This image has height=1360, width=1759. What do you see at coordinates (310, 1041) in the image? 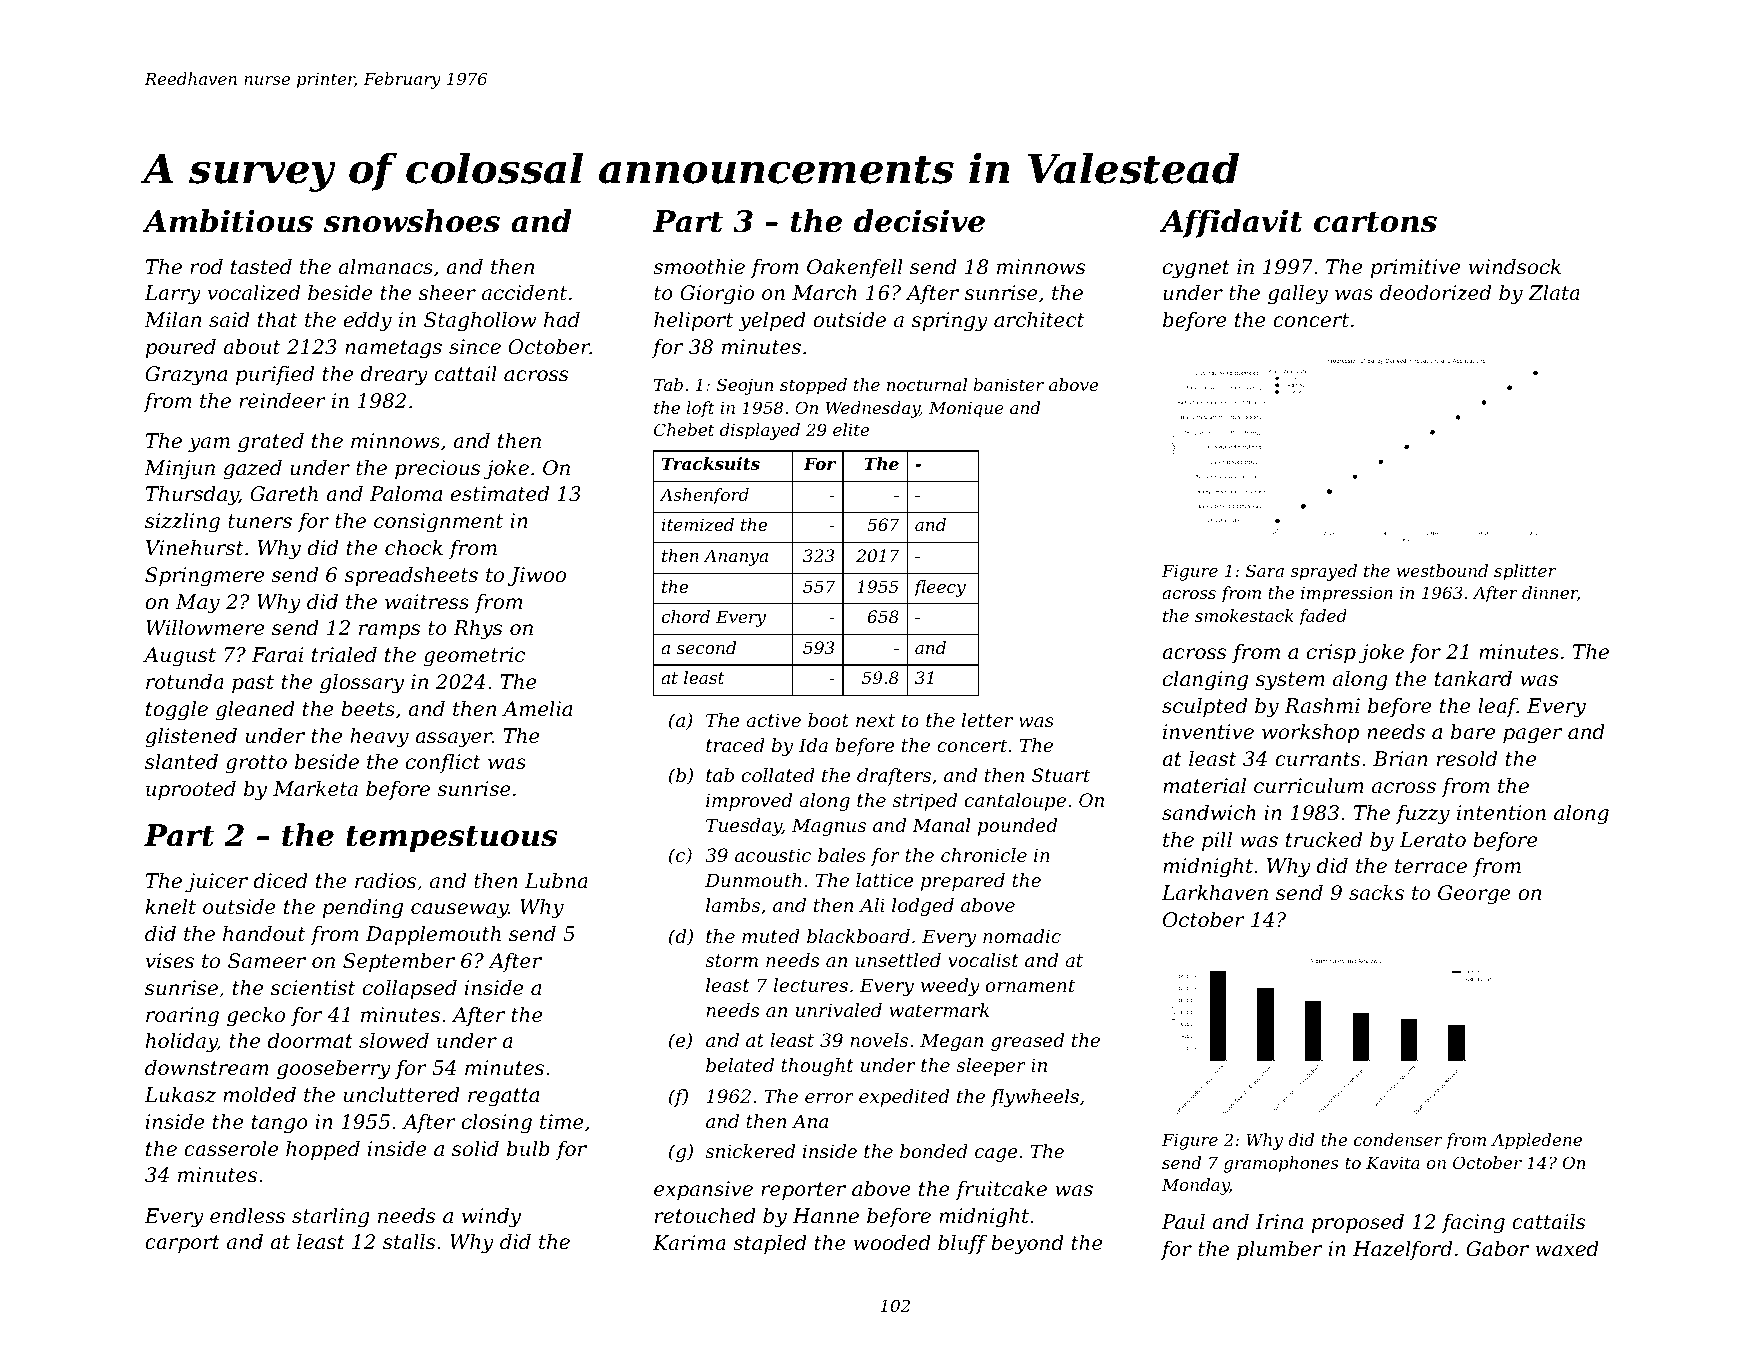
I see `doormat` at bounding box center [310, 1041].
